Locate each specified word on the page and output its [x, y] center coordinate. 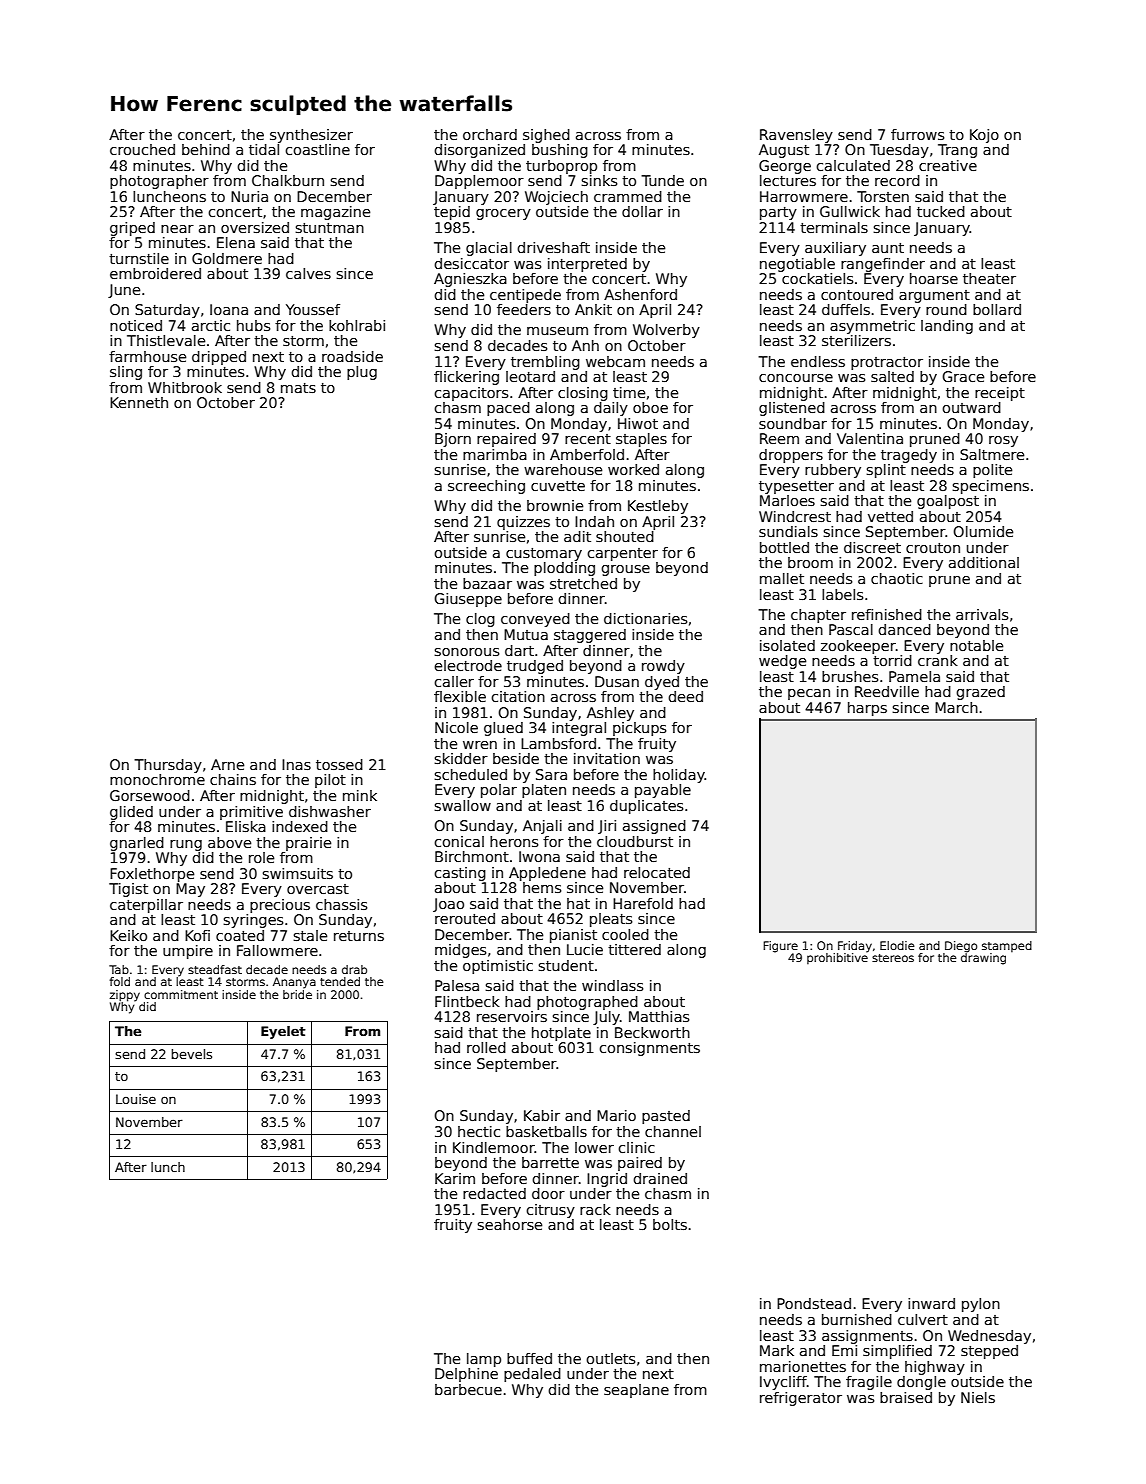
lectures [788, 180]
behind [206, 149]
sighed [546, 136]
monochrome [157, 779]
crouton [933, 548]
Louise [136, 1099]
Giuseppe [468, 600]
